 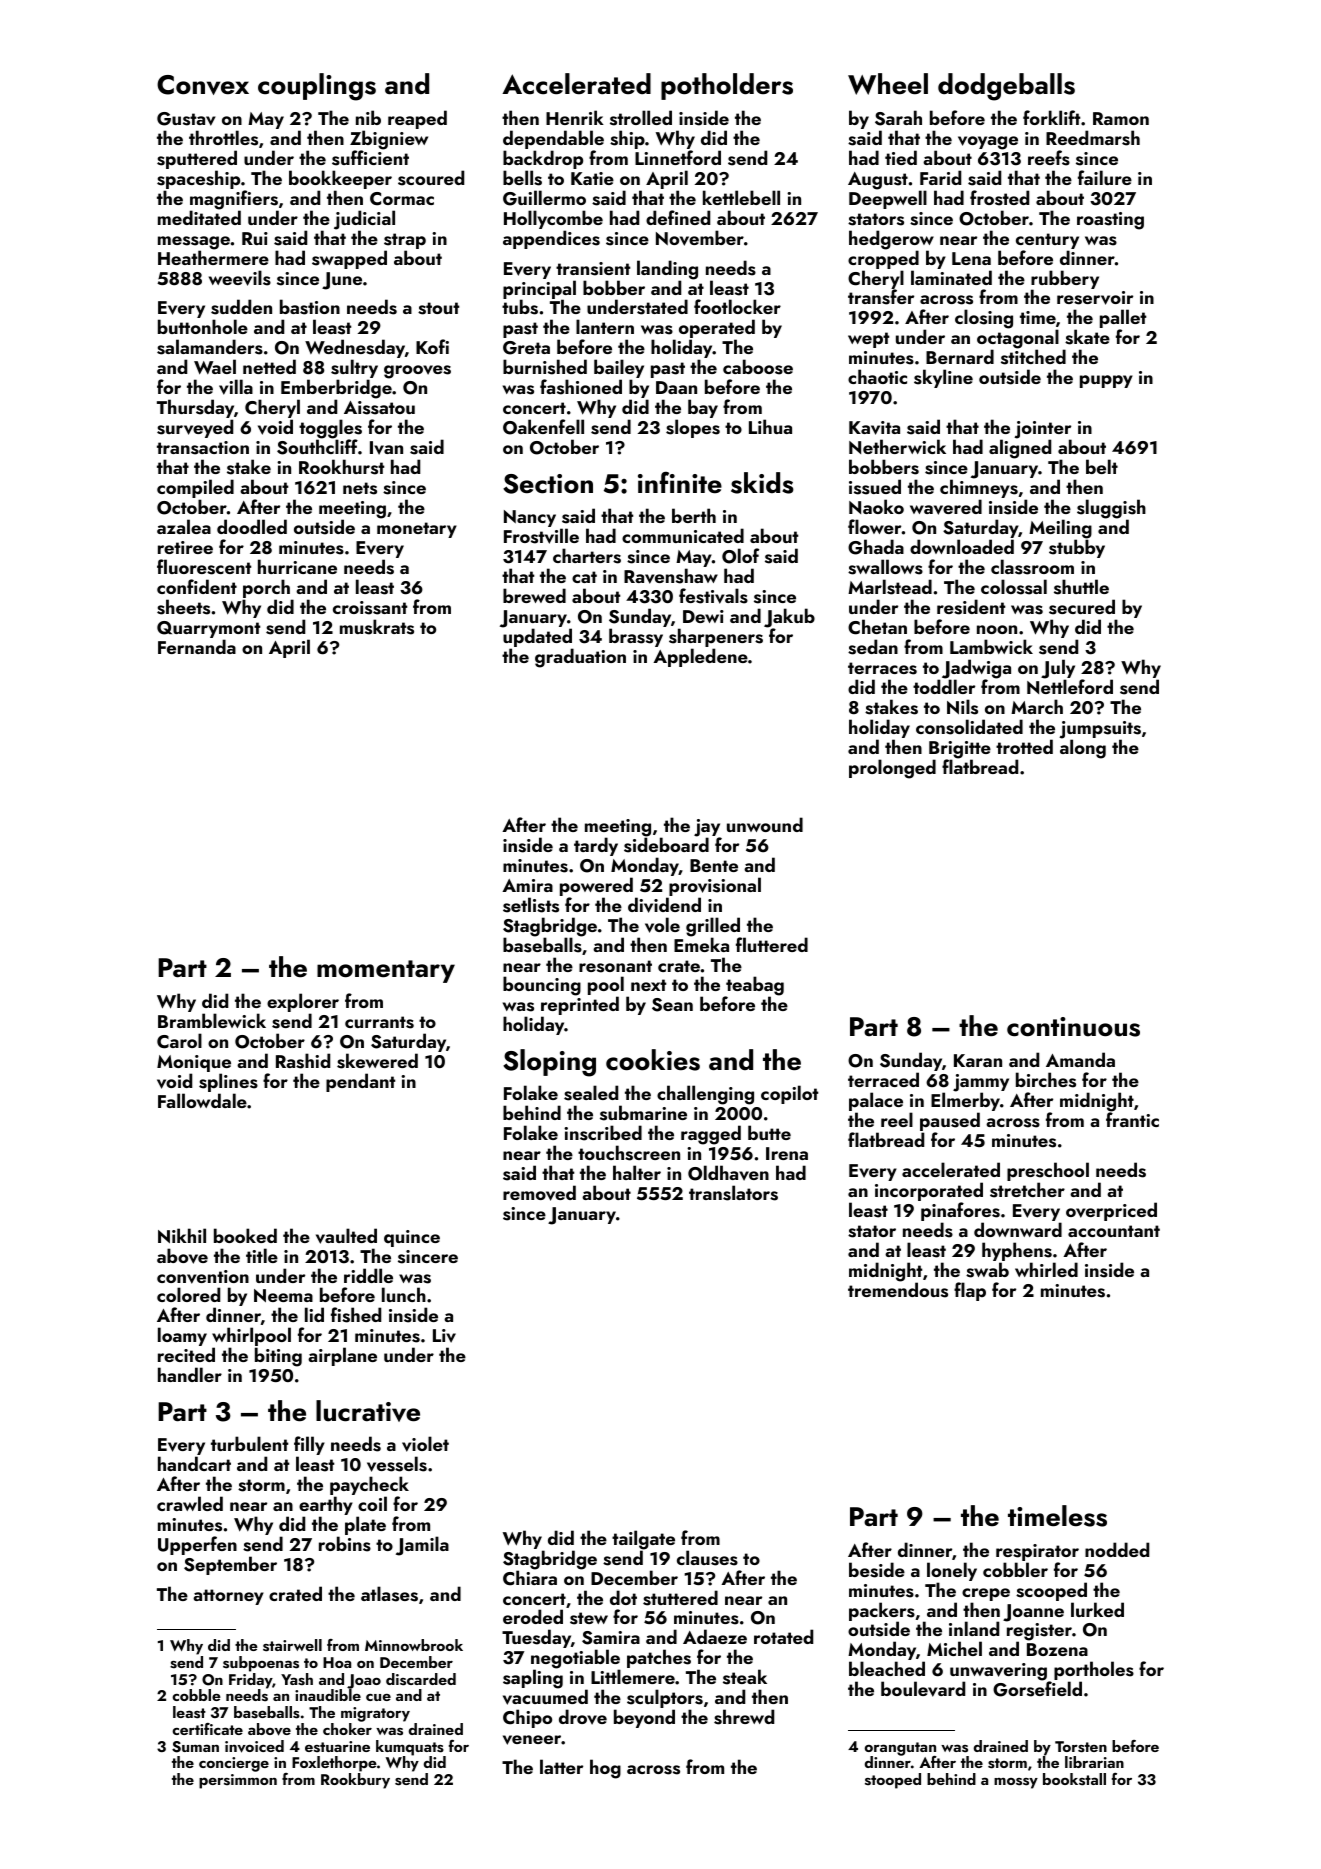 I want to click on Wheel, so click(x=888, y=84).
